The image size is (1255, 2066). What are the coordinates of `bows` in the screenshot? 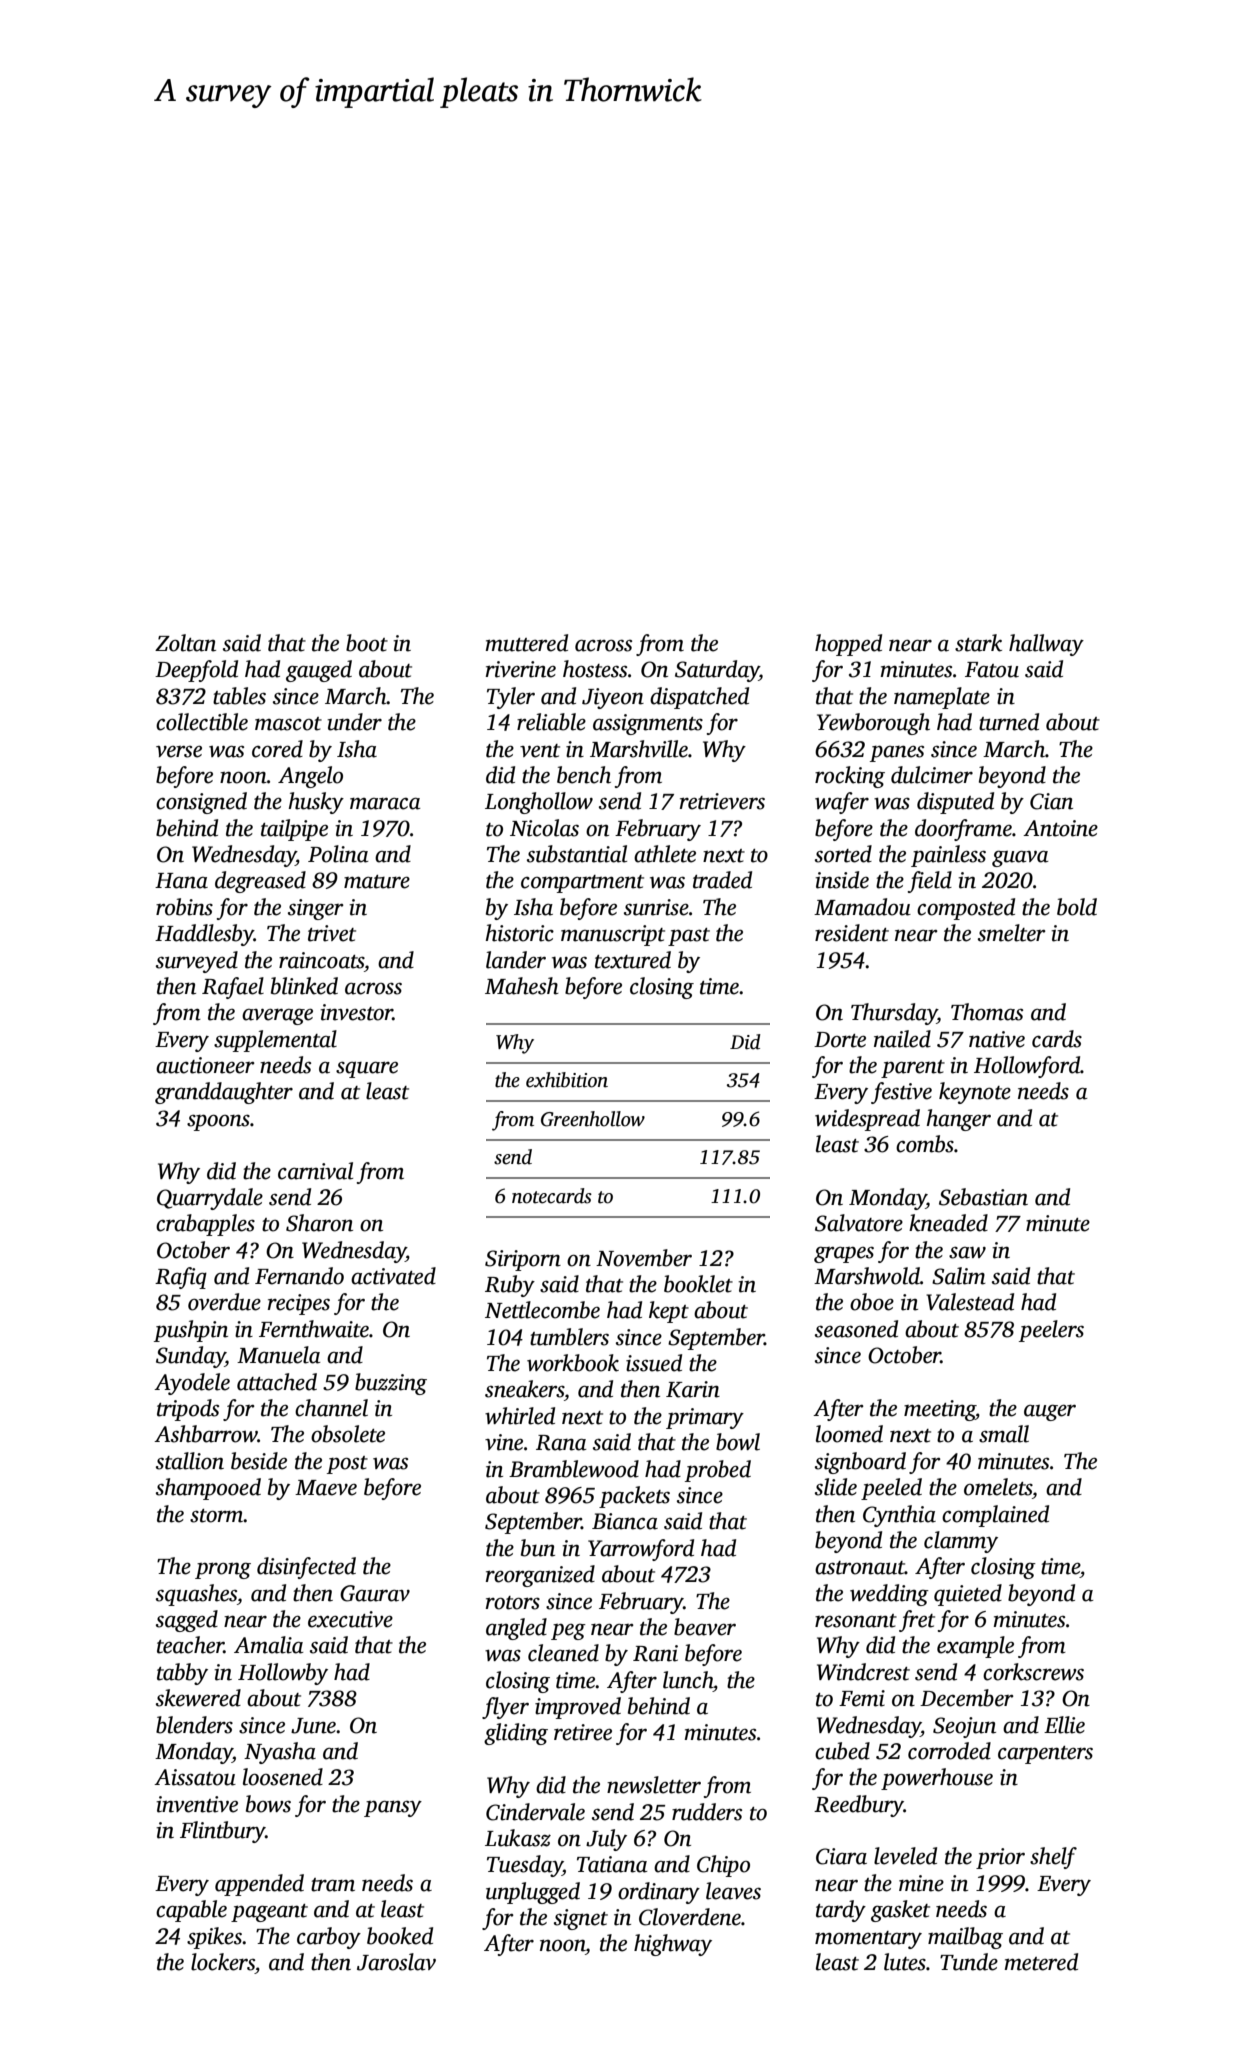 It's located at (268, 1804).
